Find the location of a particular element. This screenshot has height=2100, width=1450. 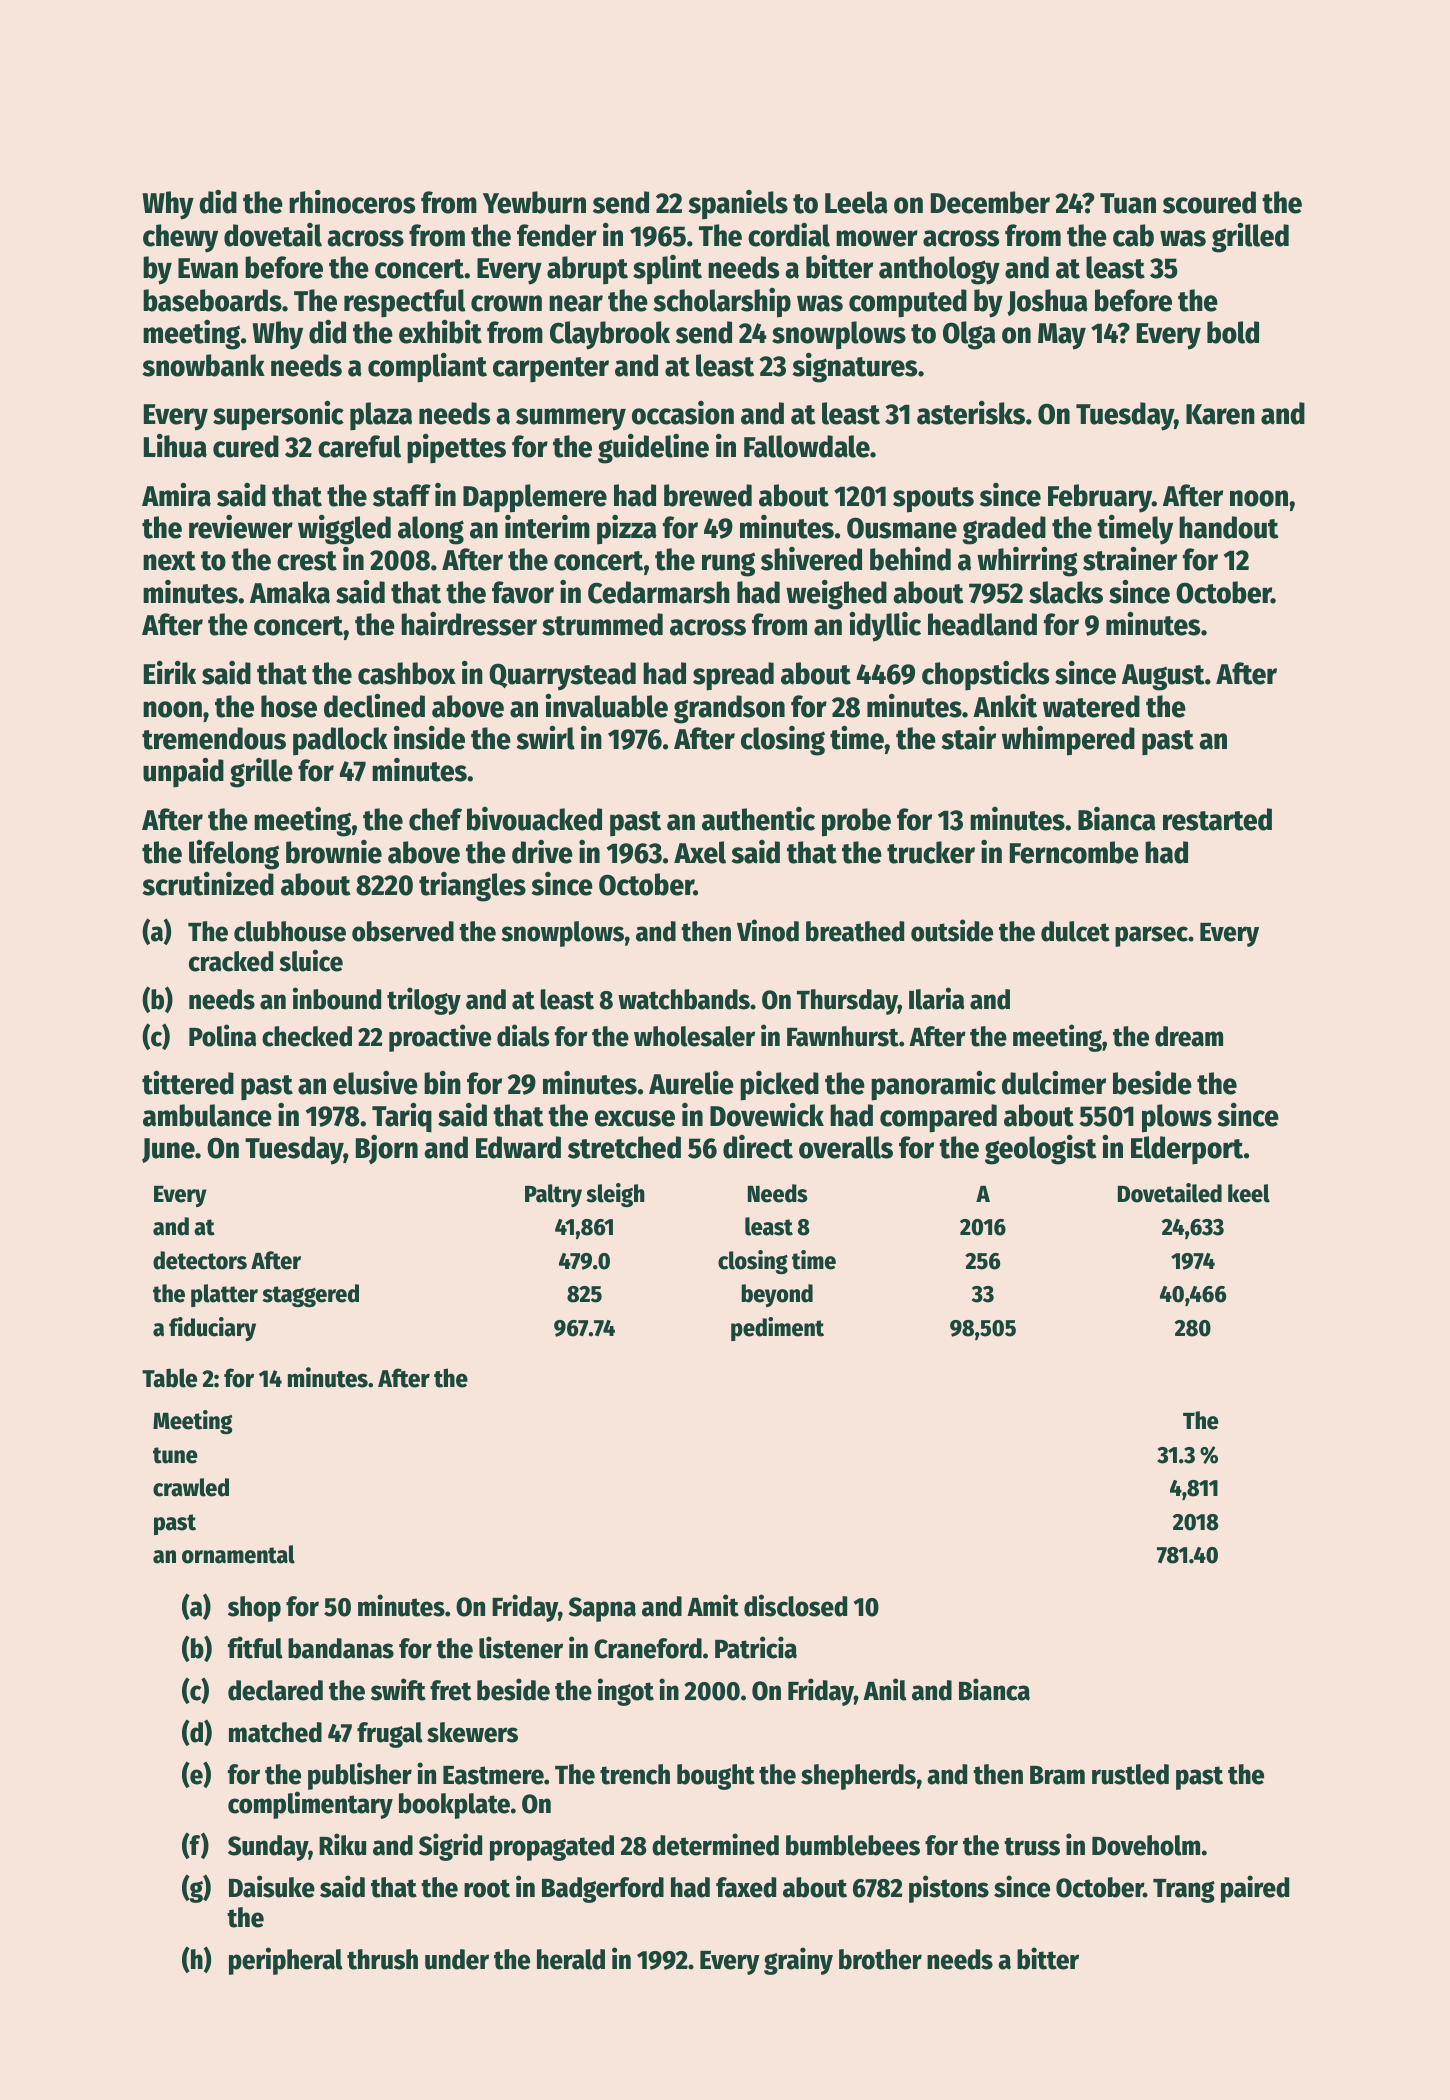

rustled is located at coordinates (1130, 1774).
